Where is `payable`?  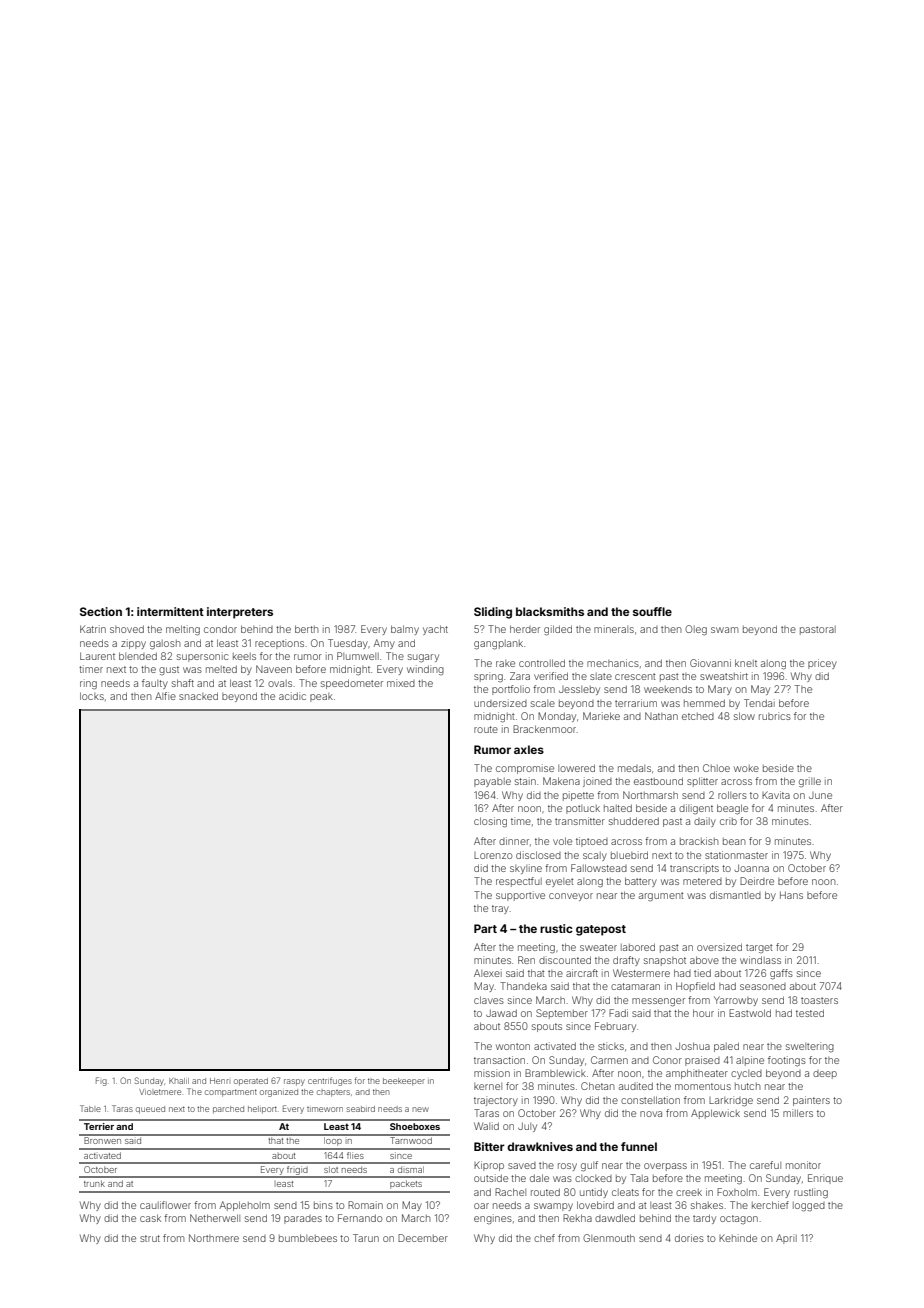 payable is located at coordinates (492, 782).
